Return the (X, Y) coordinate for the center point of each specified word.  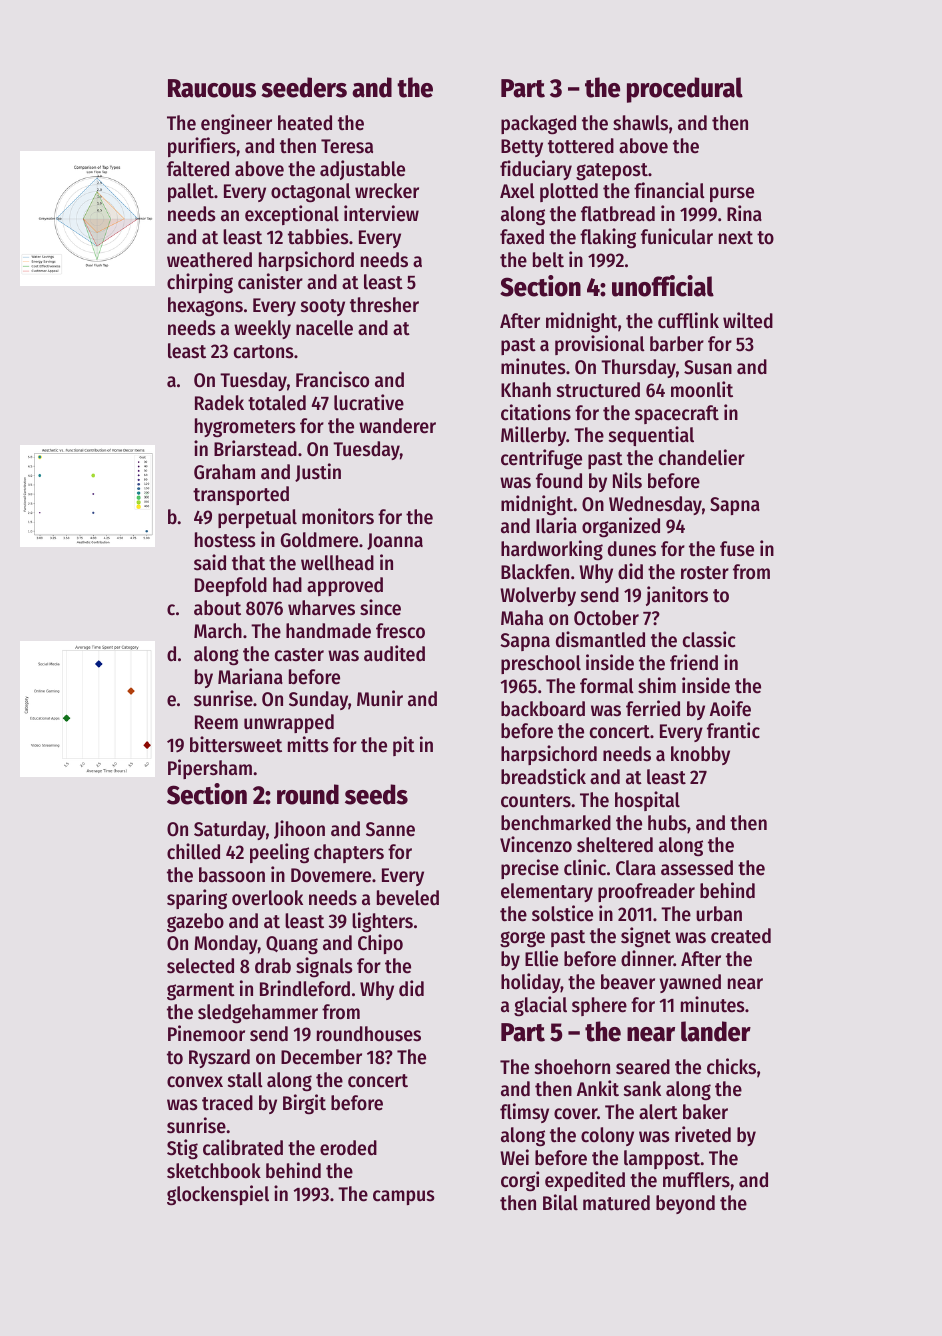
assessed (697, 868)
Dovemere (331, 875)
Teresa (347, 146)
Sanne (390, 829)
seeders (304, 87)
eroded (348, 1148)
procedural (685, 90)
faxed (522, 237)
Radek (219, 403)
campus (404, 1197)
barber (677, 344)
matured (616, 1203)
